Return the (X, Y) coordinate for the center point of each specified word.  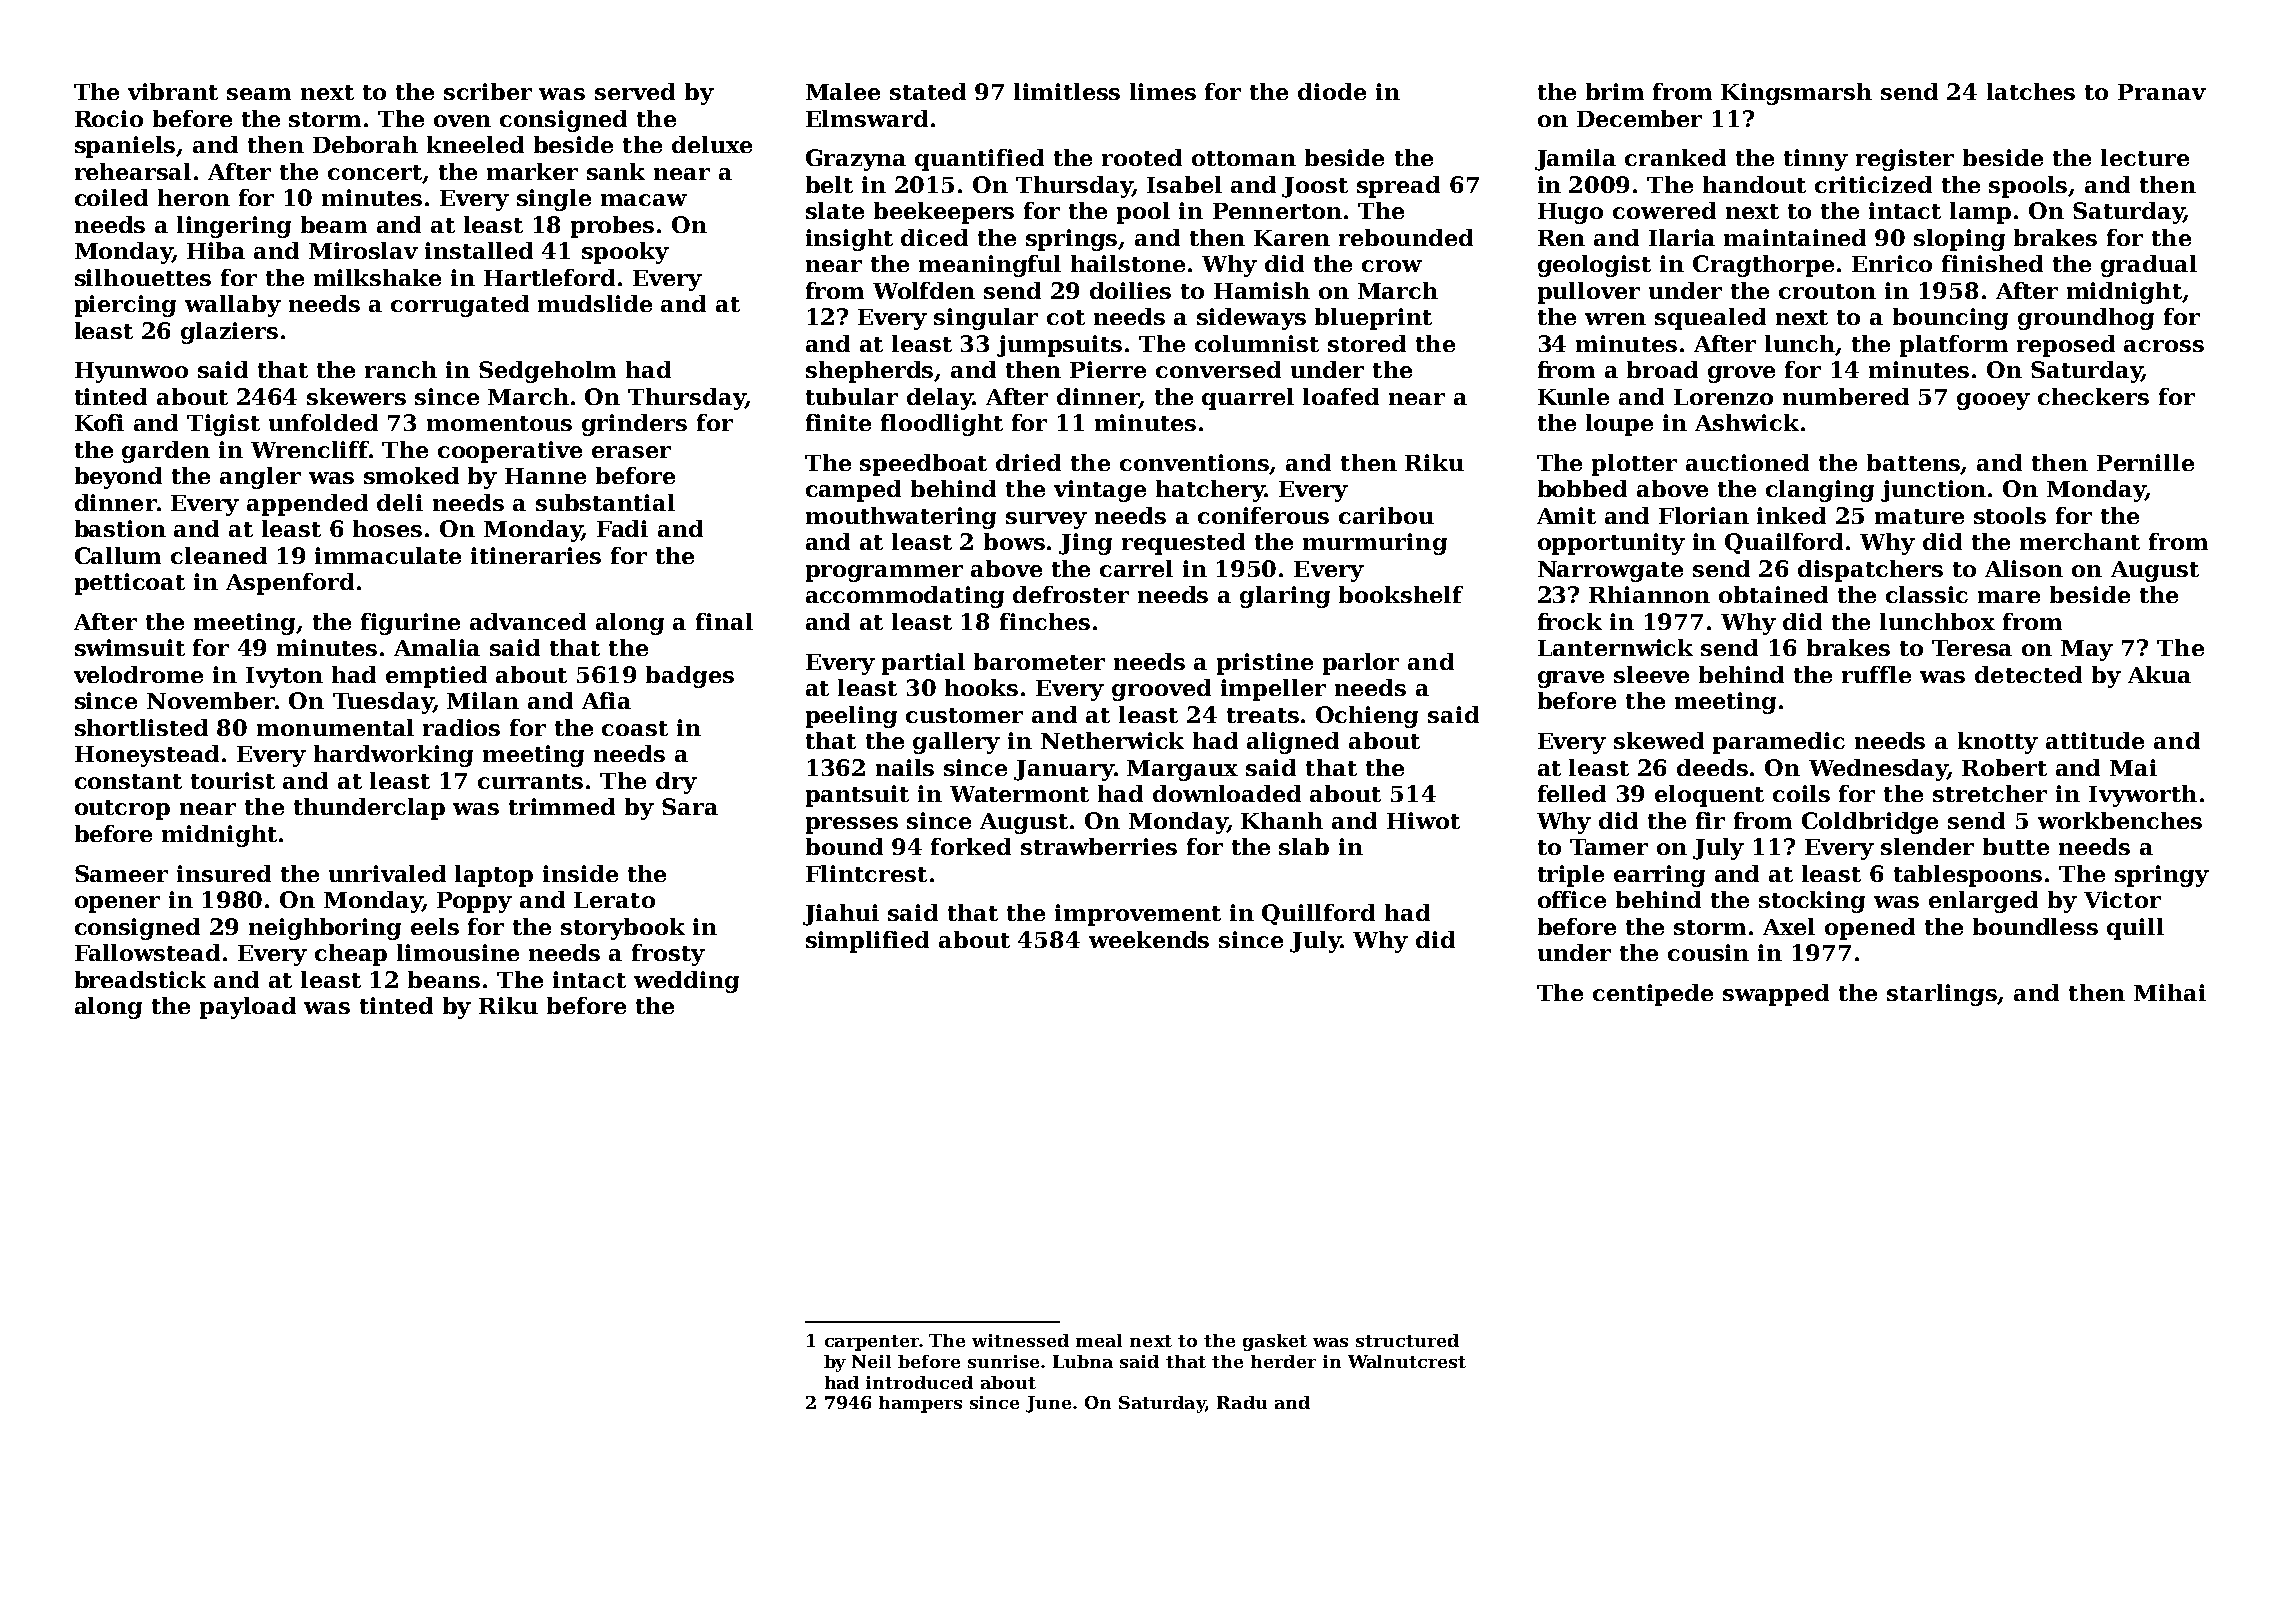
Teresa (1972, 648)
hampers (920, 1404)
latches (2031, 91)
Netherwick (1112, 740)
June (1048, 1404)
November (211, 700)
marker (532, 171)
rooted (1142, 157)
